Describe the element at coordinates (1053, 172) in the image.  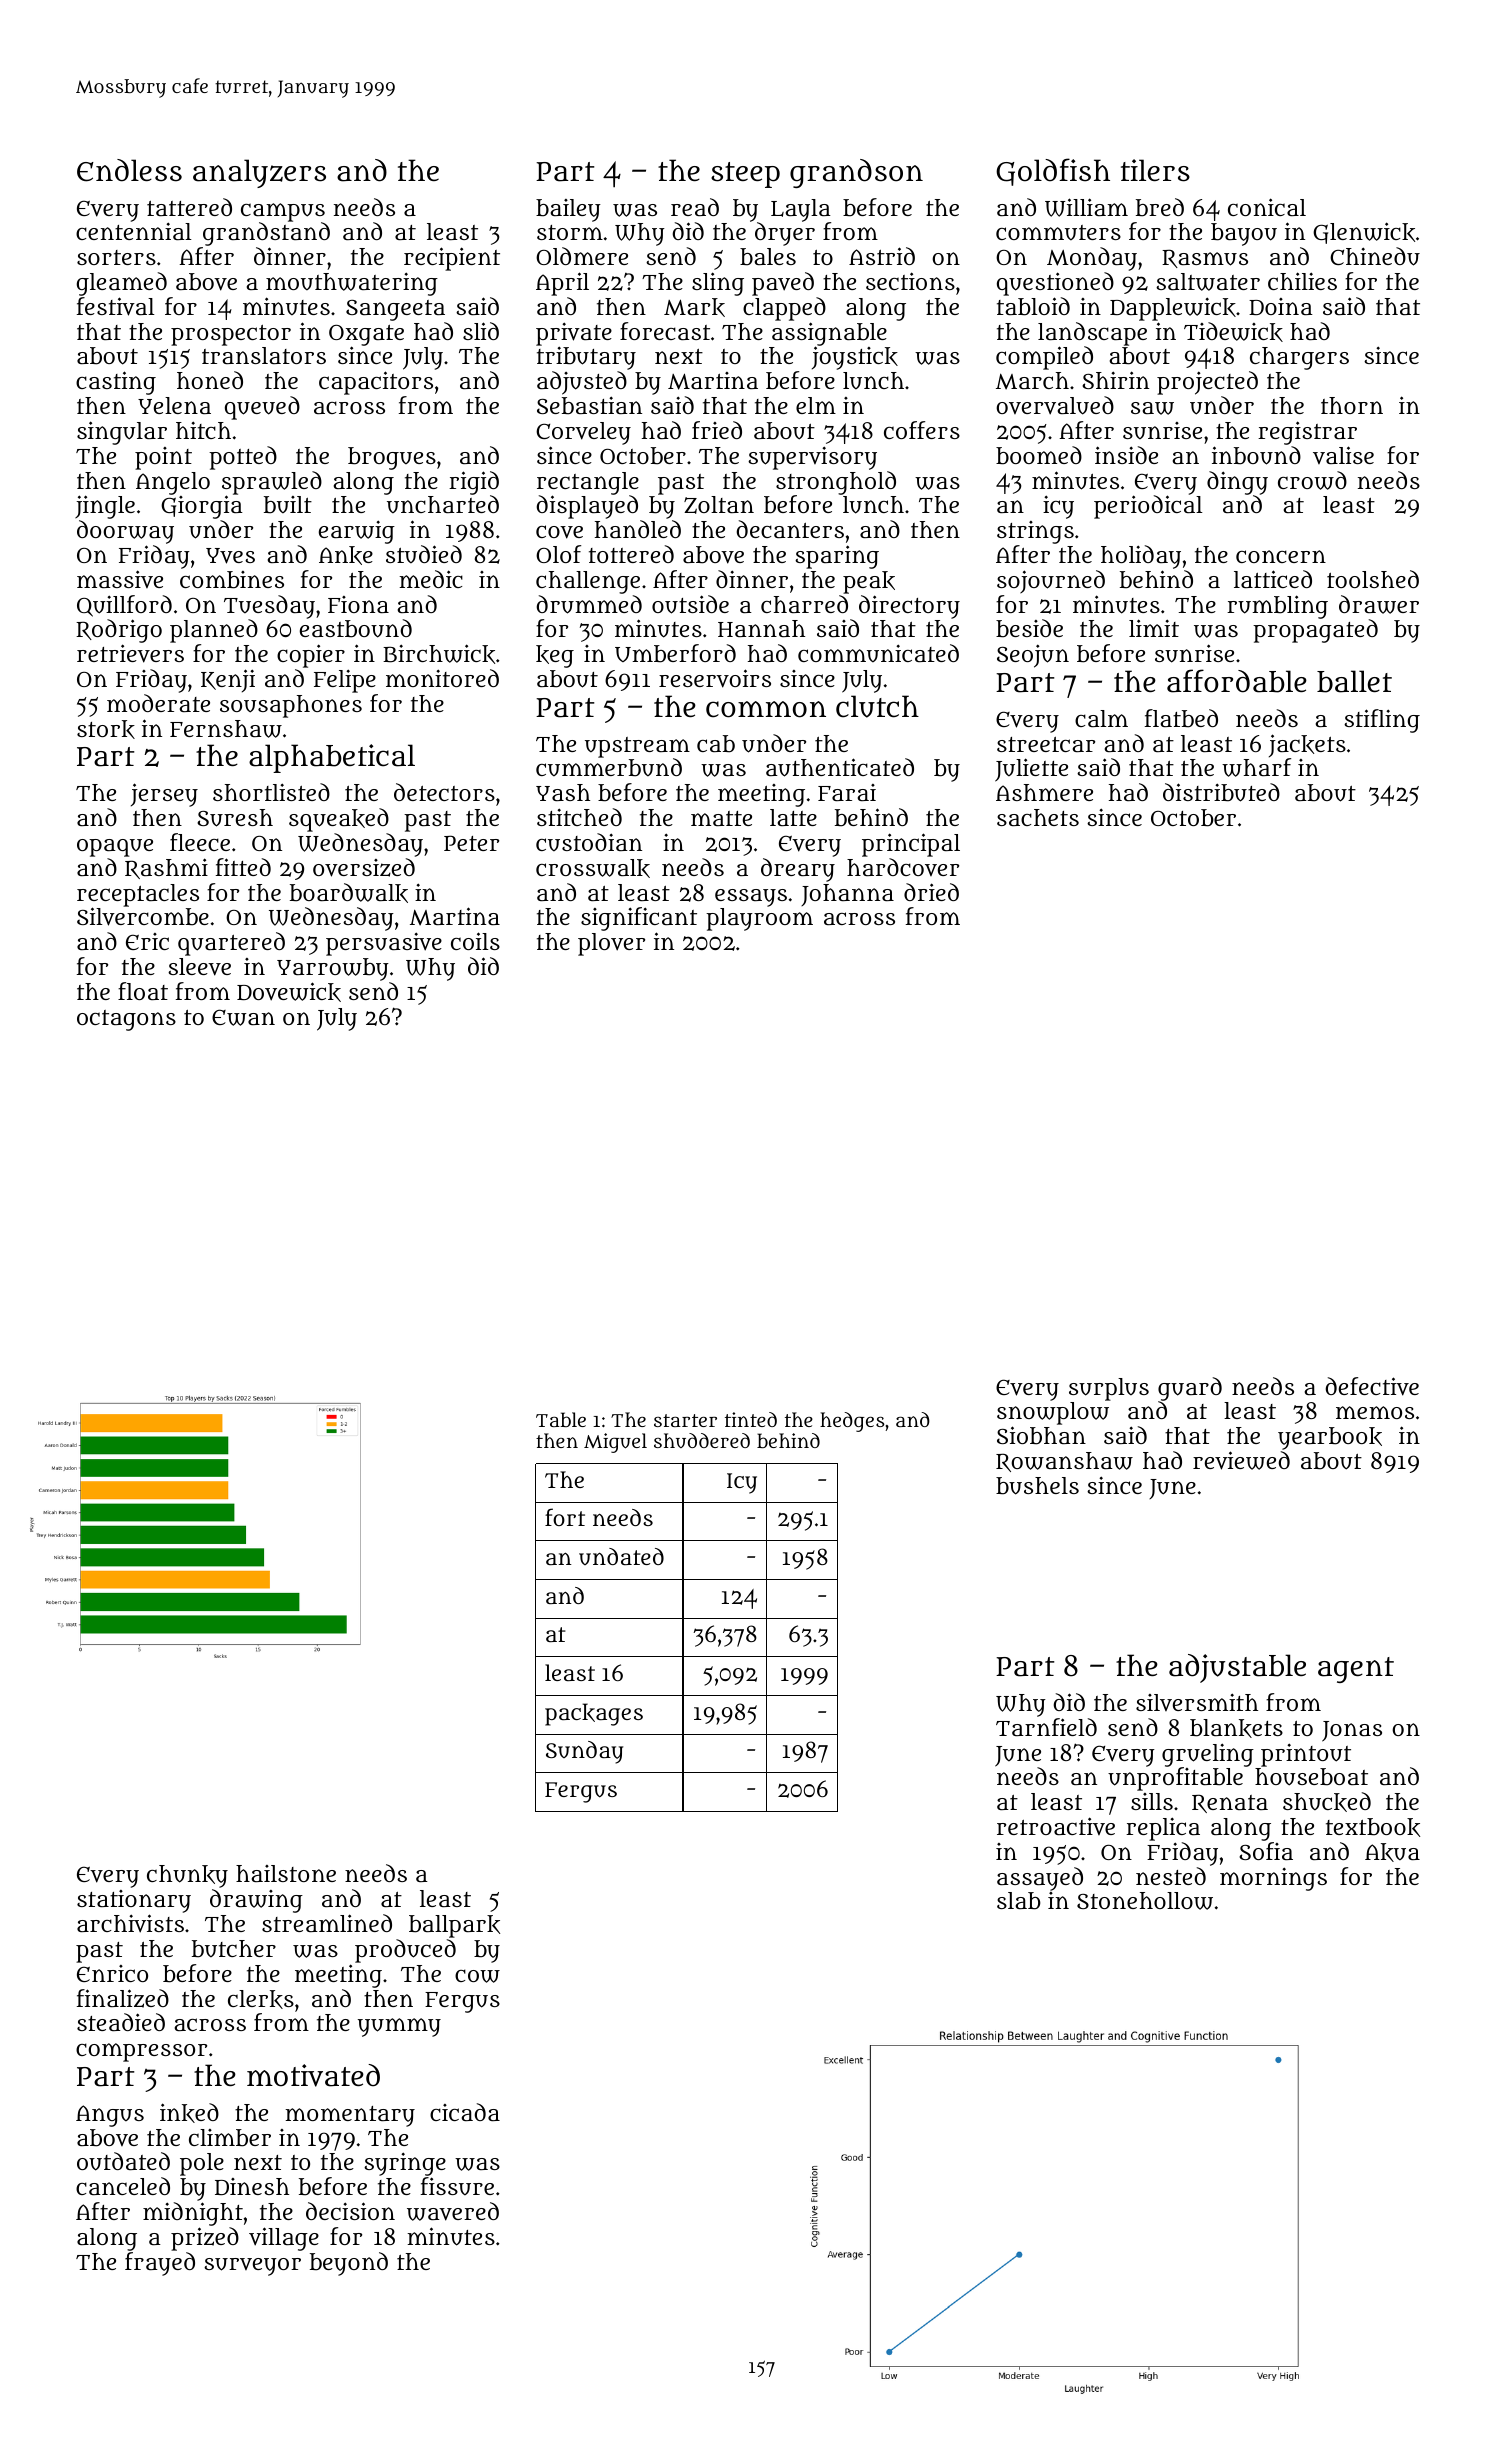
I see `Goldfish` at that location.
